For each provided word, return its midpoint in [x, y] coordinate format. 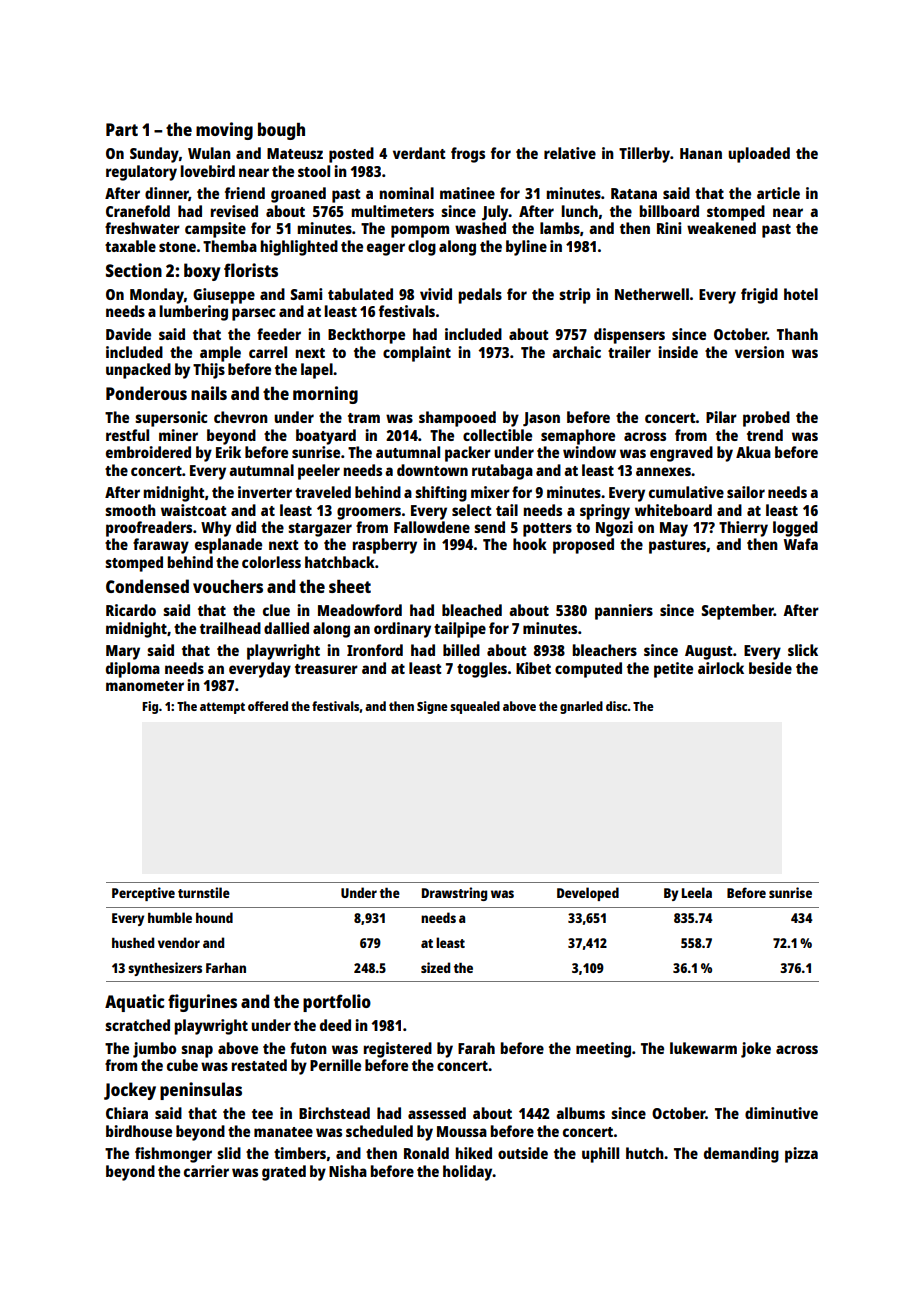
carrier [206, 1171]
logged [795, 529]
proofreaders [149, 529]
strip [575, 296]
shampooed [457, 419]
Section [134, 270]
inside [678, 352]
